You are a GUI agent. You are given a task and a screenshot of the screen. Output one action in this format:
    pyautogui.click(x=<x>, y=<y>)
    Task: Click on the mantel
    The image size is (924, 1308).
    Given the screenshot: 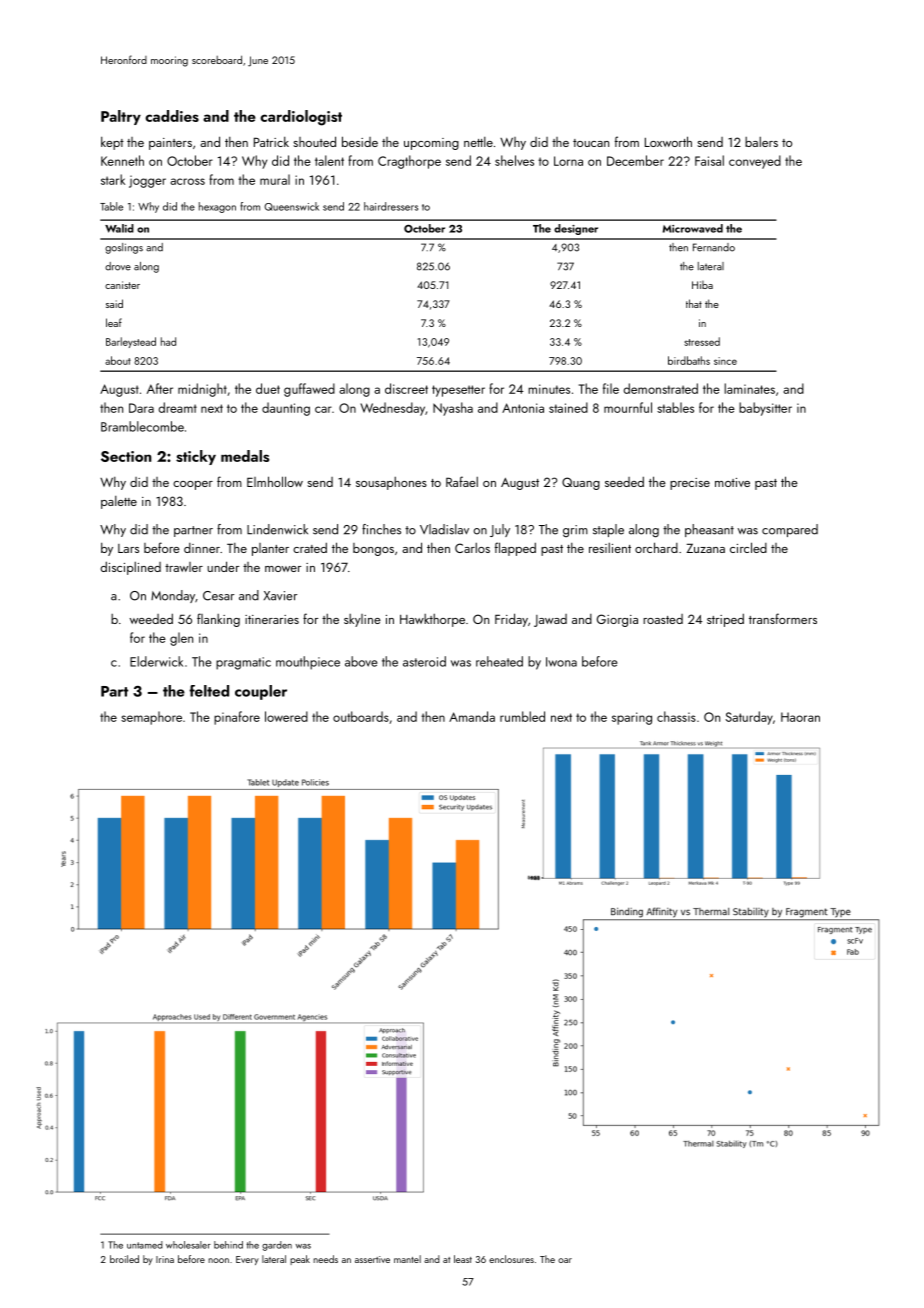 What is the action you would take?
    pyautogui.click(x=407, y=1259)
